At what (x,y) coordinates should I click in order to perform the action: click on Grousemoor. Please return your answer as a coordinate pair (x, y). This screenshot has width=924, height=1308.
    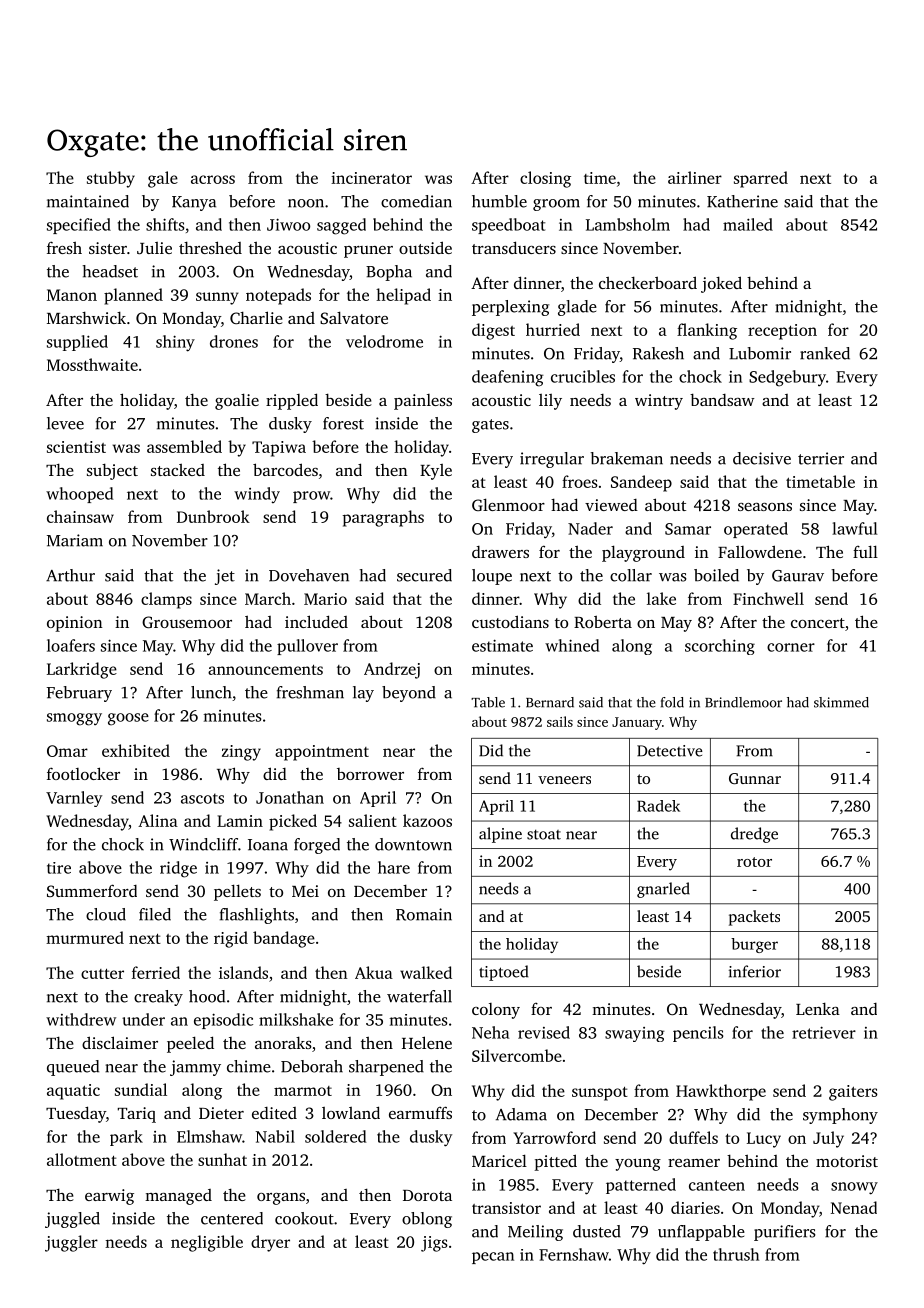
    Looking at the image, I should click on (187, 622).
